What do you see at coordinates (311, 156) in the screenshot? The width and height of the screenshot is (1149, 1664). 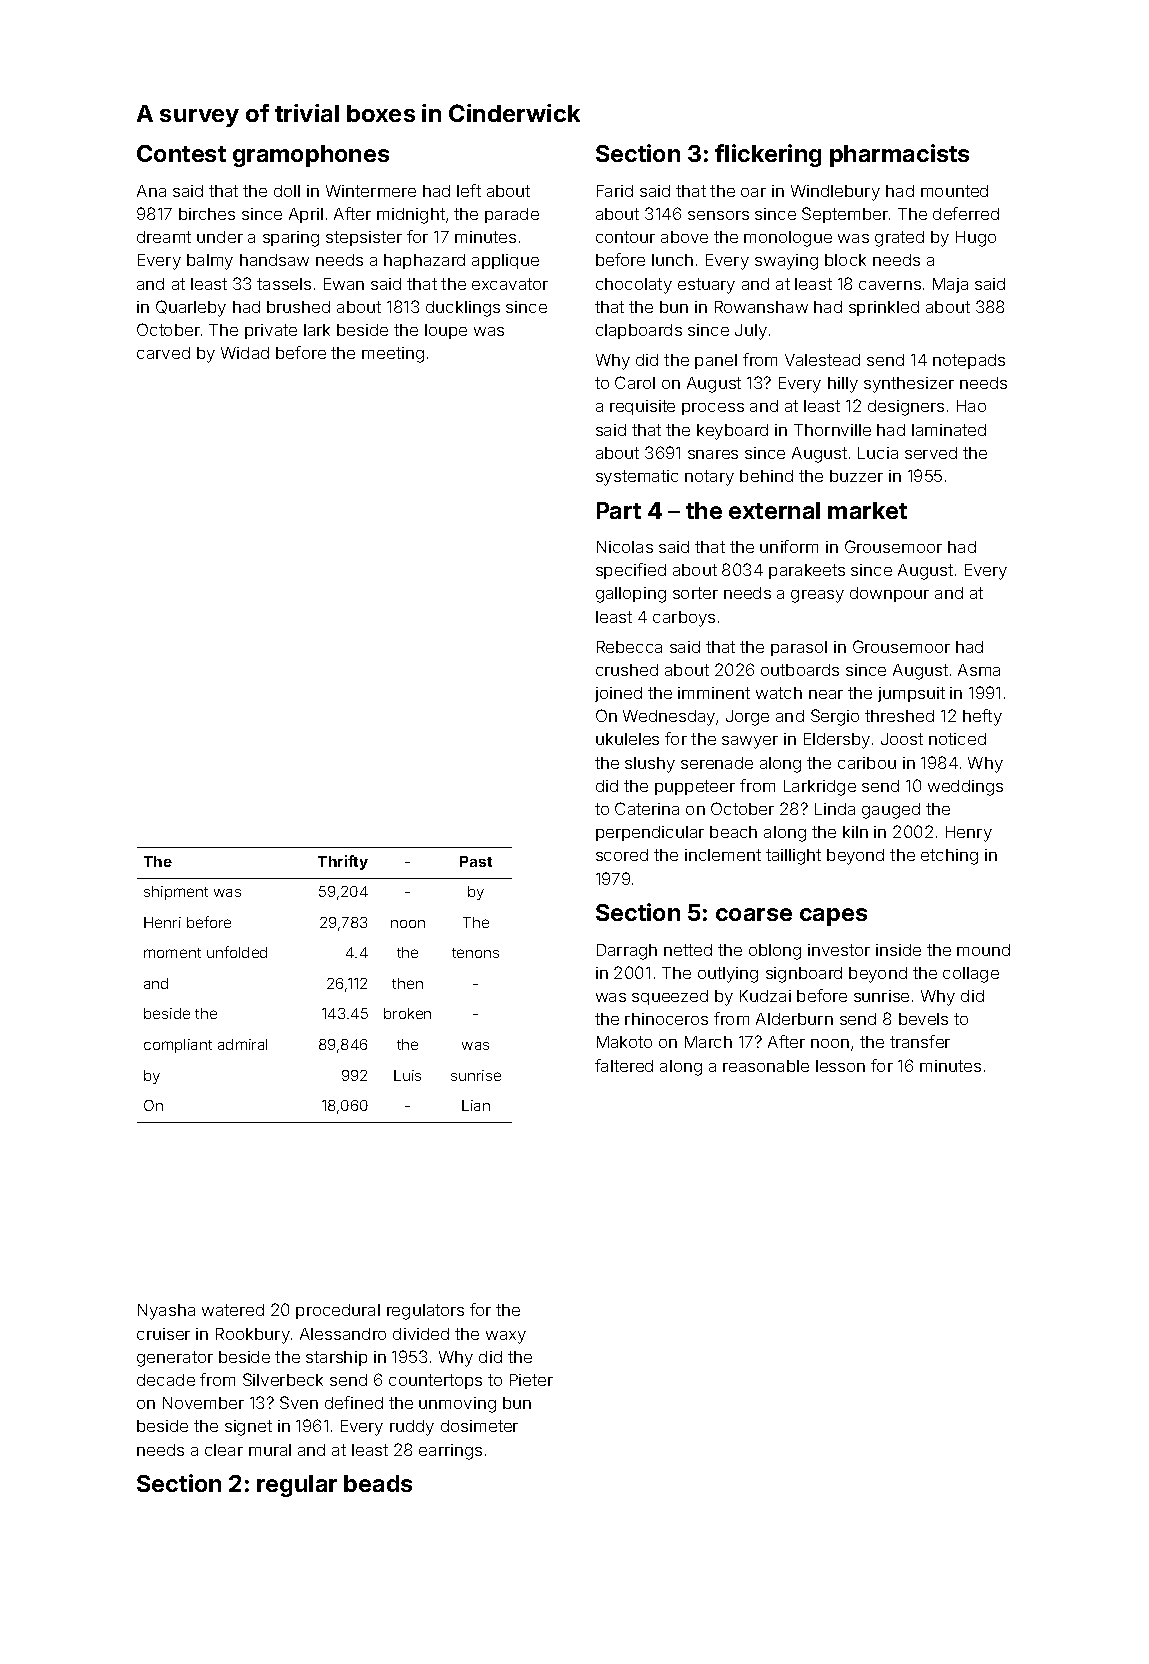 I see `gramophones` at bounding box center [311, 156].
